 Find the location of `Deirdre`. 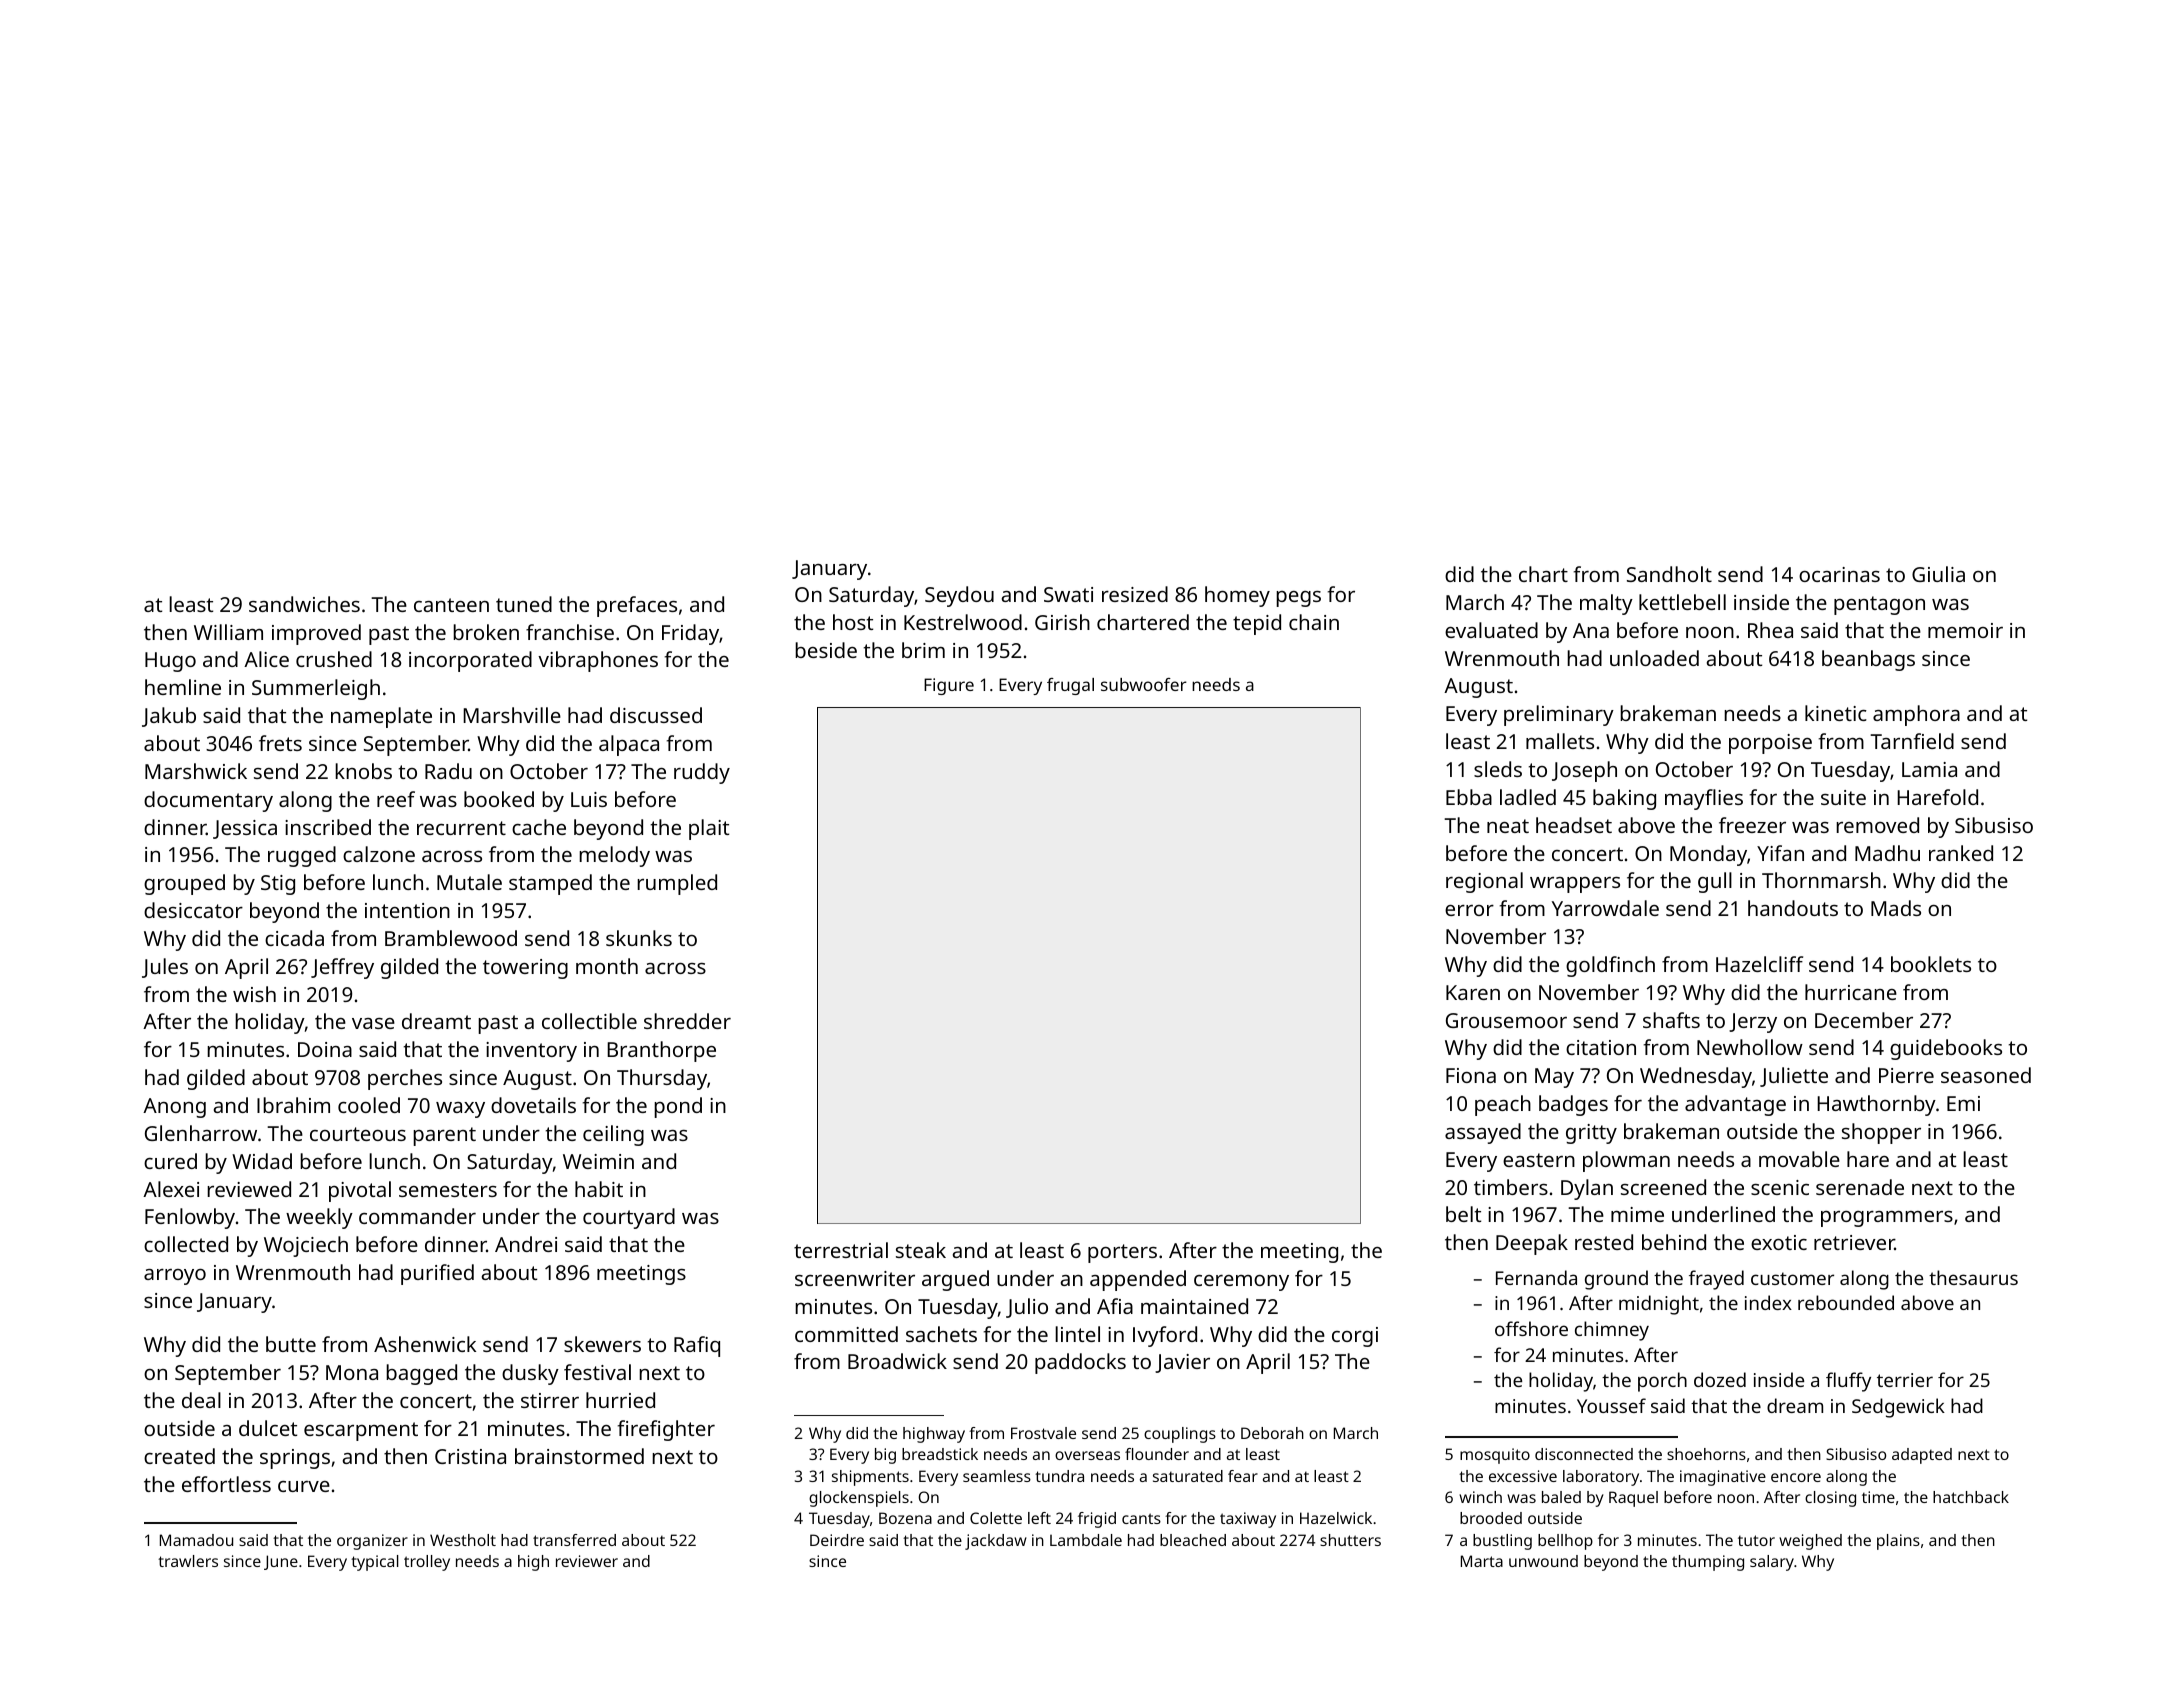

Deirdre is located at coordinates (837, 1540).
